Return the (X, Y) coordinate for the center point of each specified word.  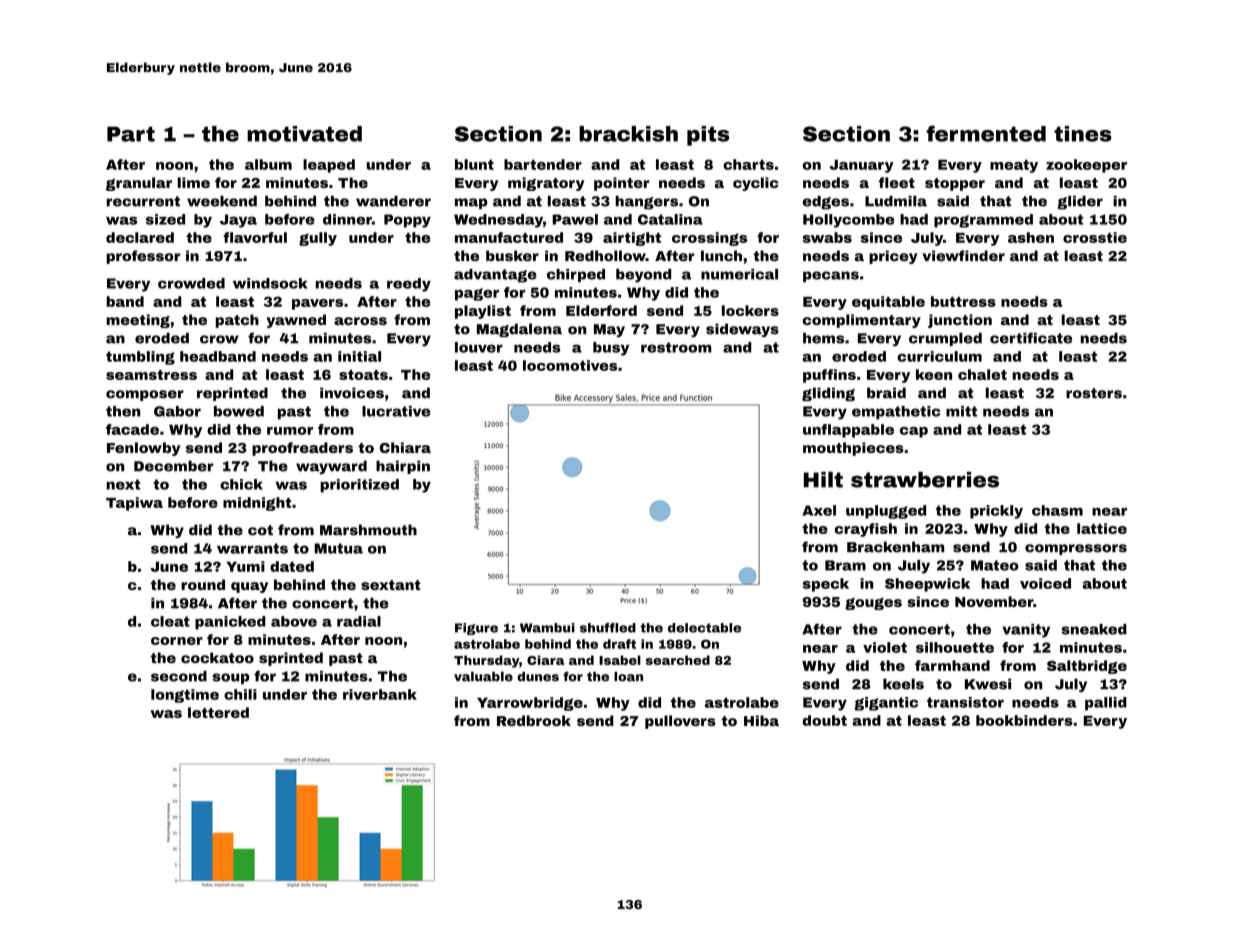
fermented (986, 133)
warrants (252, 548)
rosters (1094, 393)
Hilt (823, 480)
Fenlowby (143, 449)
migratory (546, 184)
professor (143, 257)
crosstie (1095, 237)
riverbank (380, 694)
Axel (819, 510)
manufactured (509, 237)
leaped (329, 166)
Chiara (405, 447)
